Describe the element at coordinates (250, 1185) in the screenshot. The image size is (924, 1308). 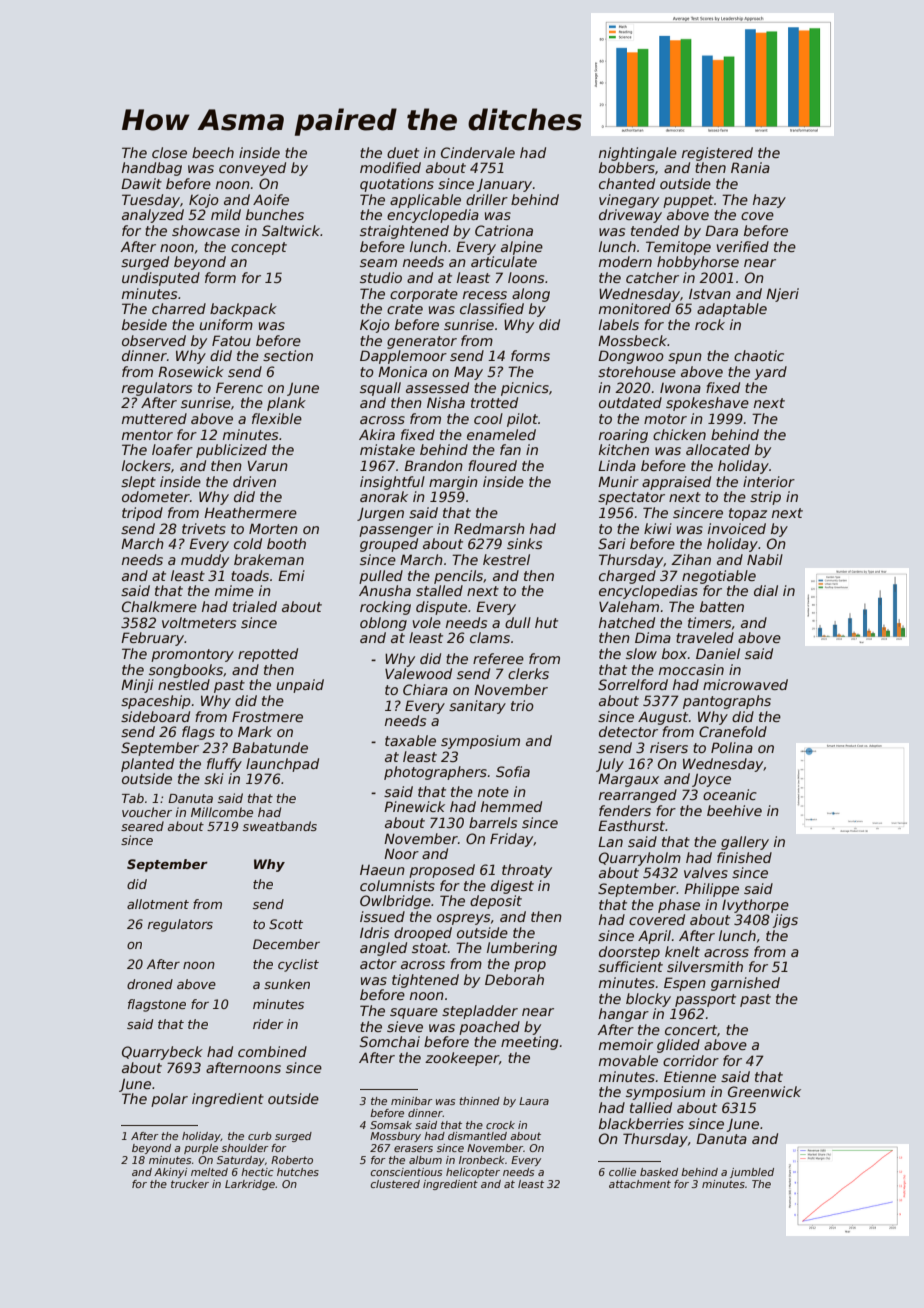
I see `Larkridge` at that location.
